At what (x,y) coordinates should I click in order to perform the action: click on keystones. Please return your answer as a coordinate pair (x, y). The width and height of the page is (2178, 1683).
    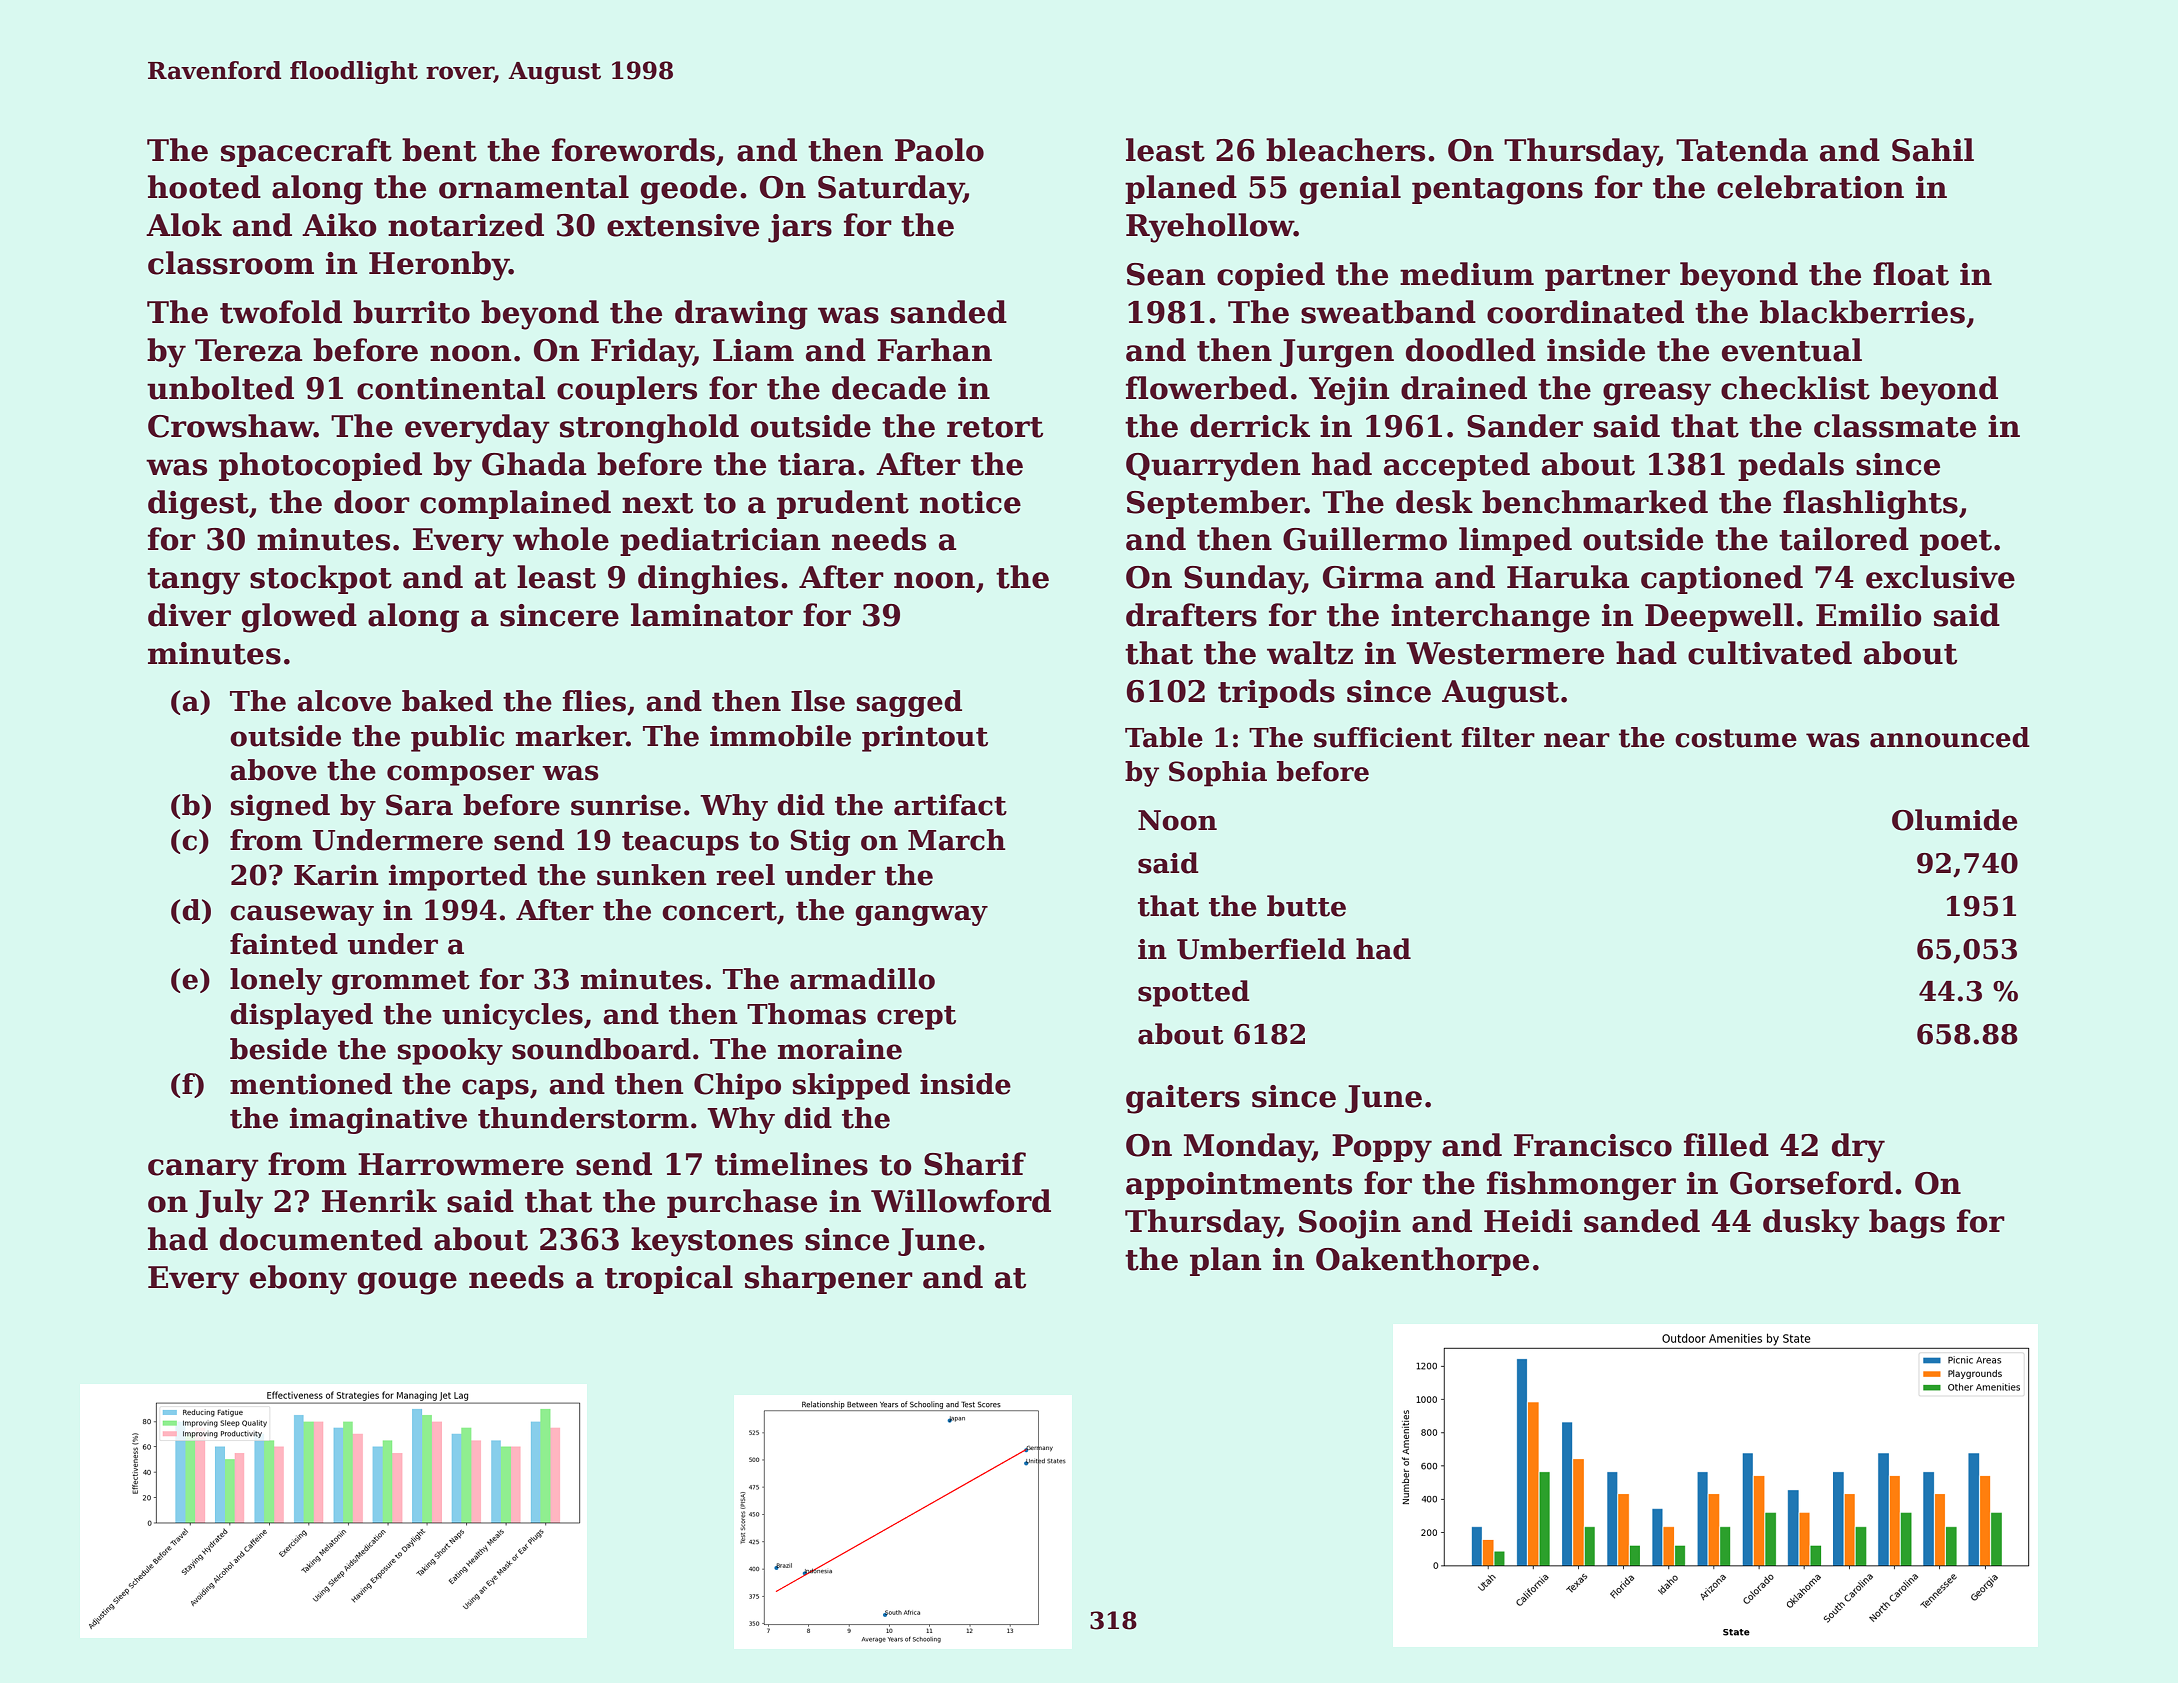
    Looking at the image, I should click on (712, 1242).
